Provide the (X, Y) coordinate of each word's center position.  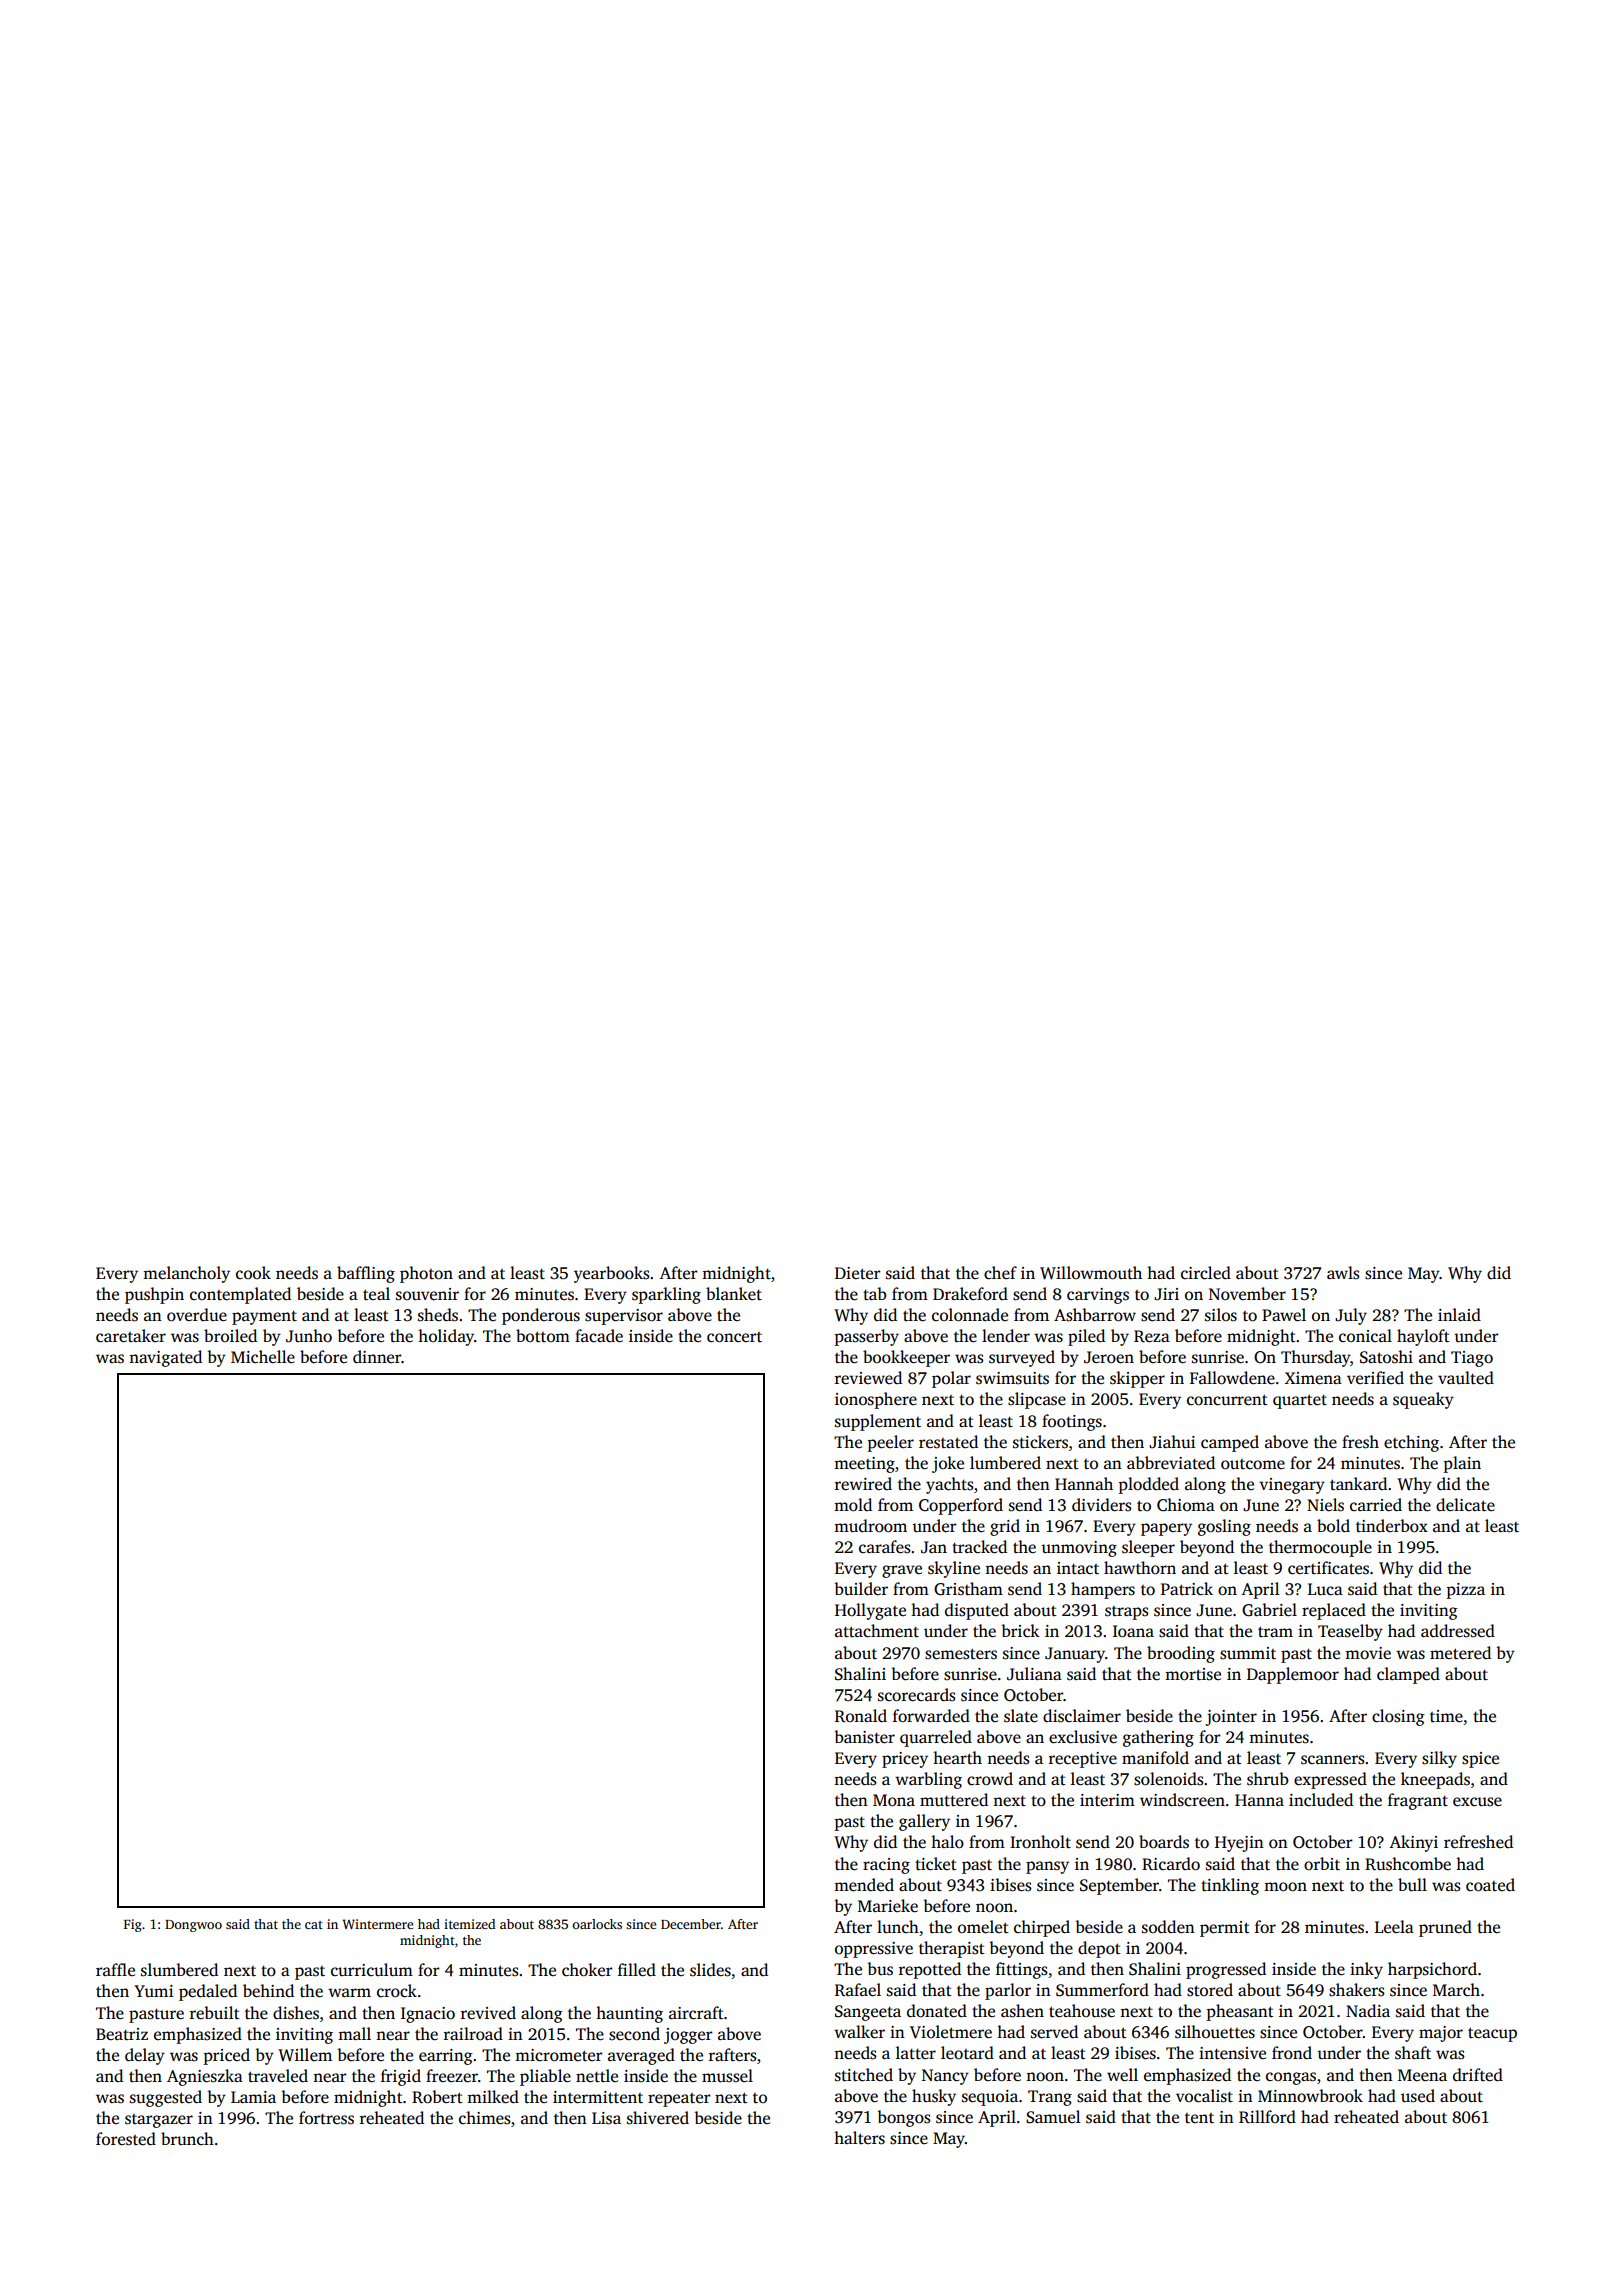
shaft (1413, 2053)
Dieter (857, 1273)
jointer (1231, 1718)
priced (227, 2056)
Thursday (1316, 1358)
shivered (658, 2118)
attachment (877, 1631)
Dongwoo (193, 1926)
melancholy (186, 1274)
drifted (1478, 2075)
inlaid (1459, 1314)
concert (734, 1337)
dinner (377, 1357)
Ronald (861, 1716)
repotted (930, 1970)
